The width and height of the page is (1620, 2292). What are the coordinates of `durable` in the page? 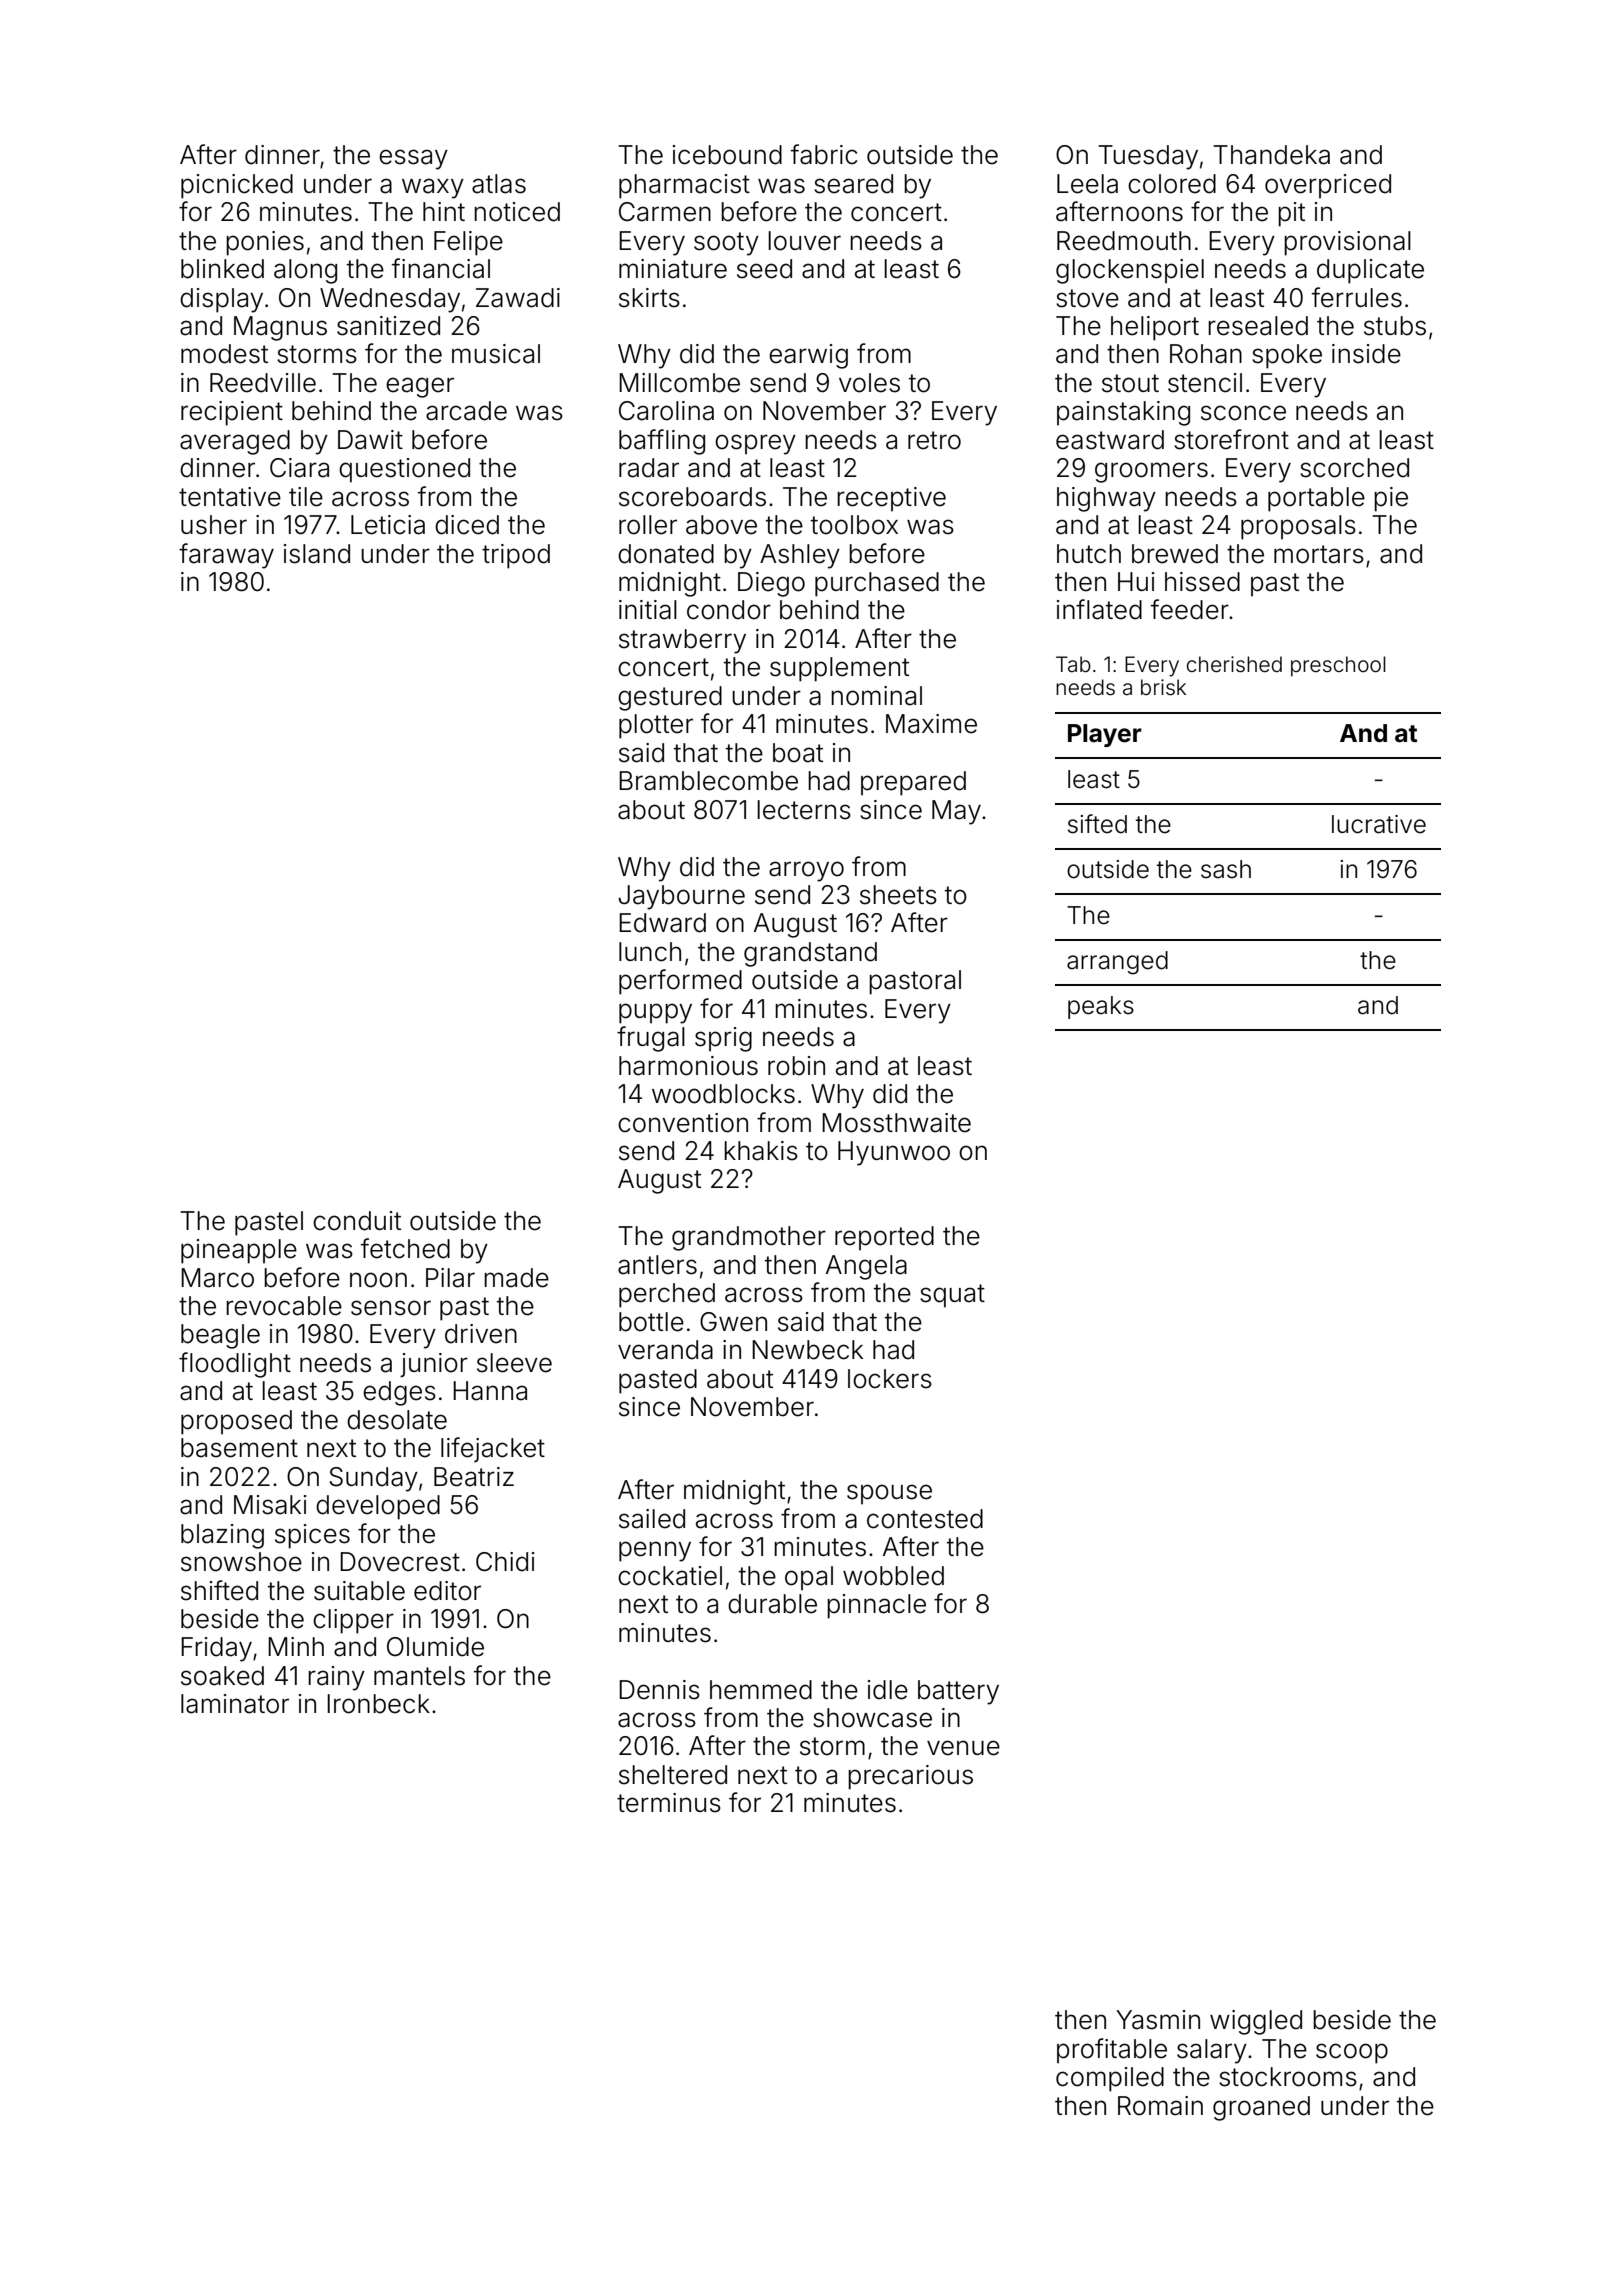 It's located at (772, 1604).
